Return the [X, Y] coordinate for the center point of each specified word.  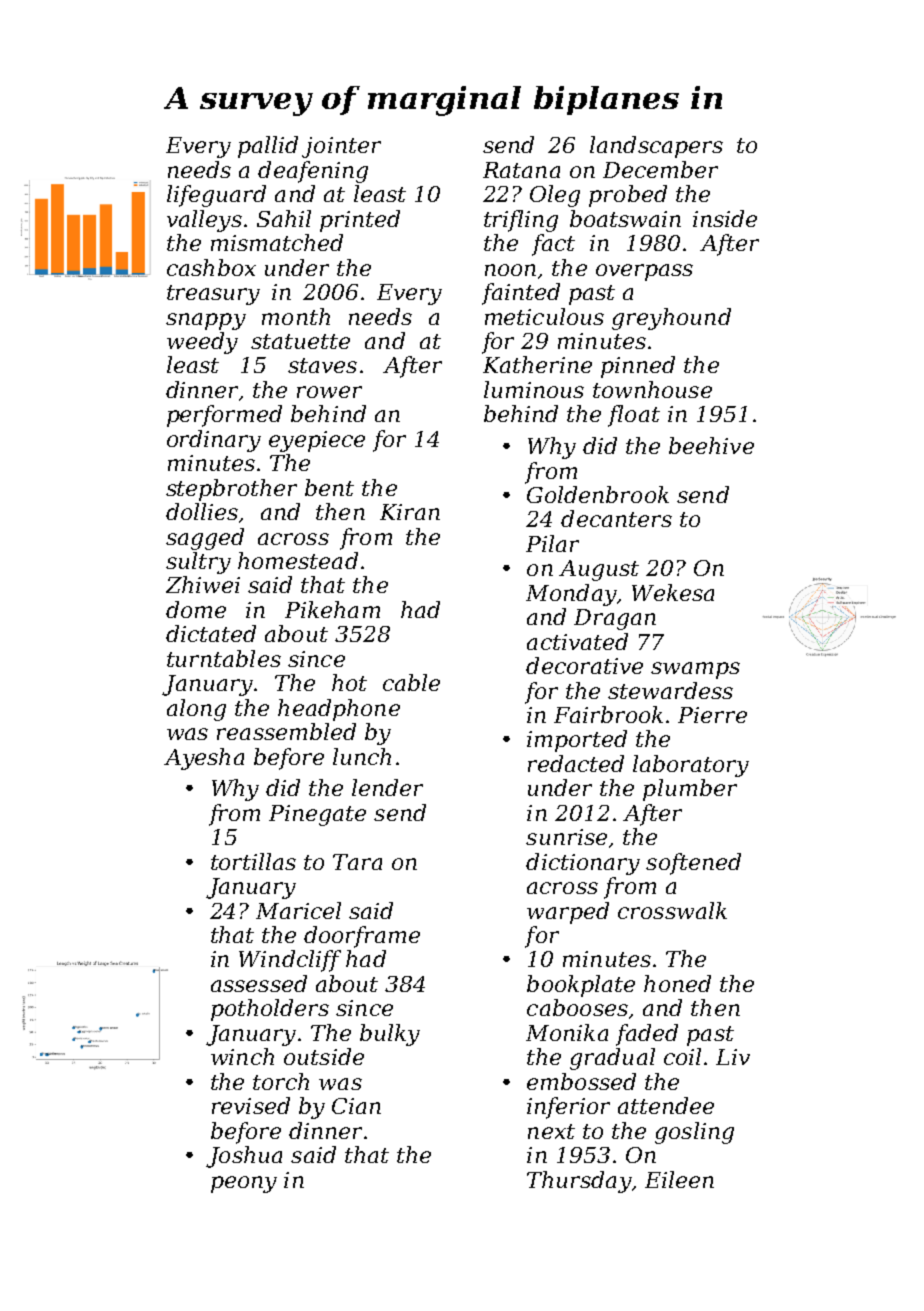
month [296, 316]
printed [360, 221]
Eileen [679, 1179]
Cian [356, 1106]
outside [324, 1056]
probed [628, 196]
